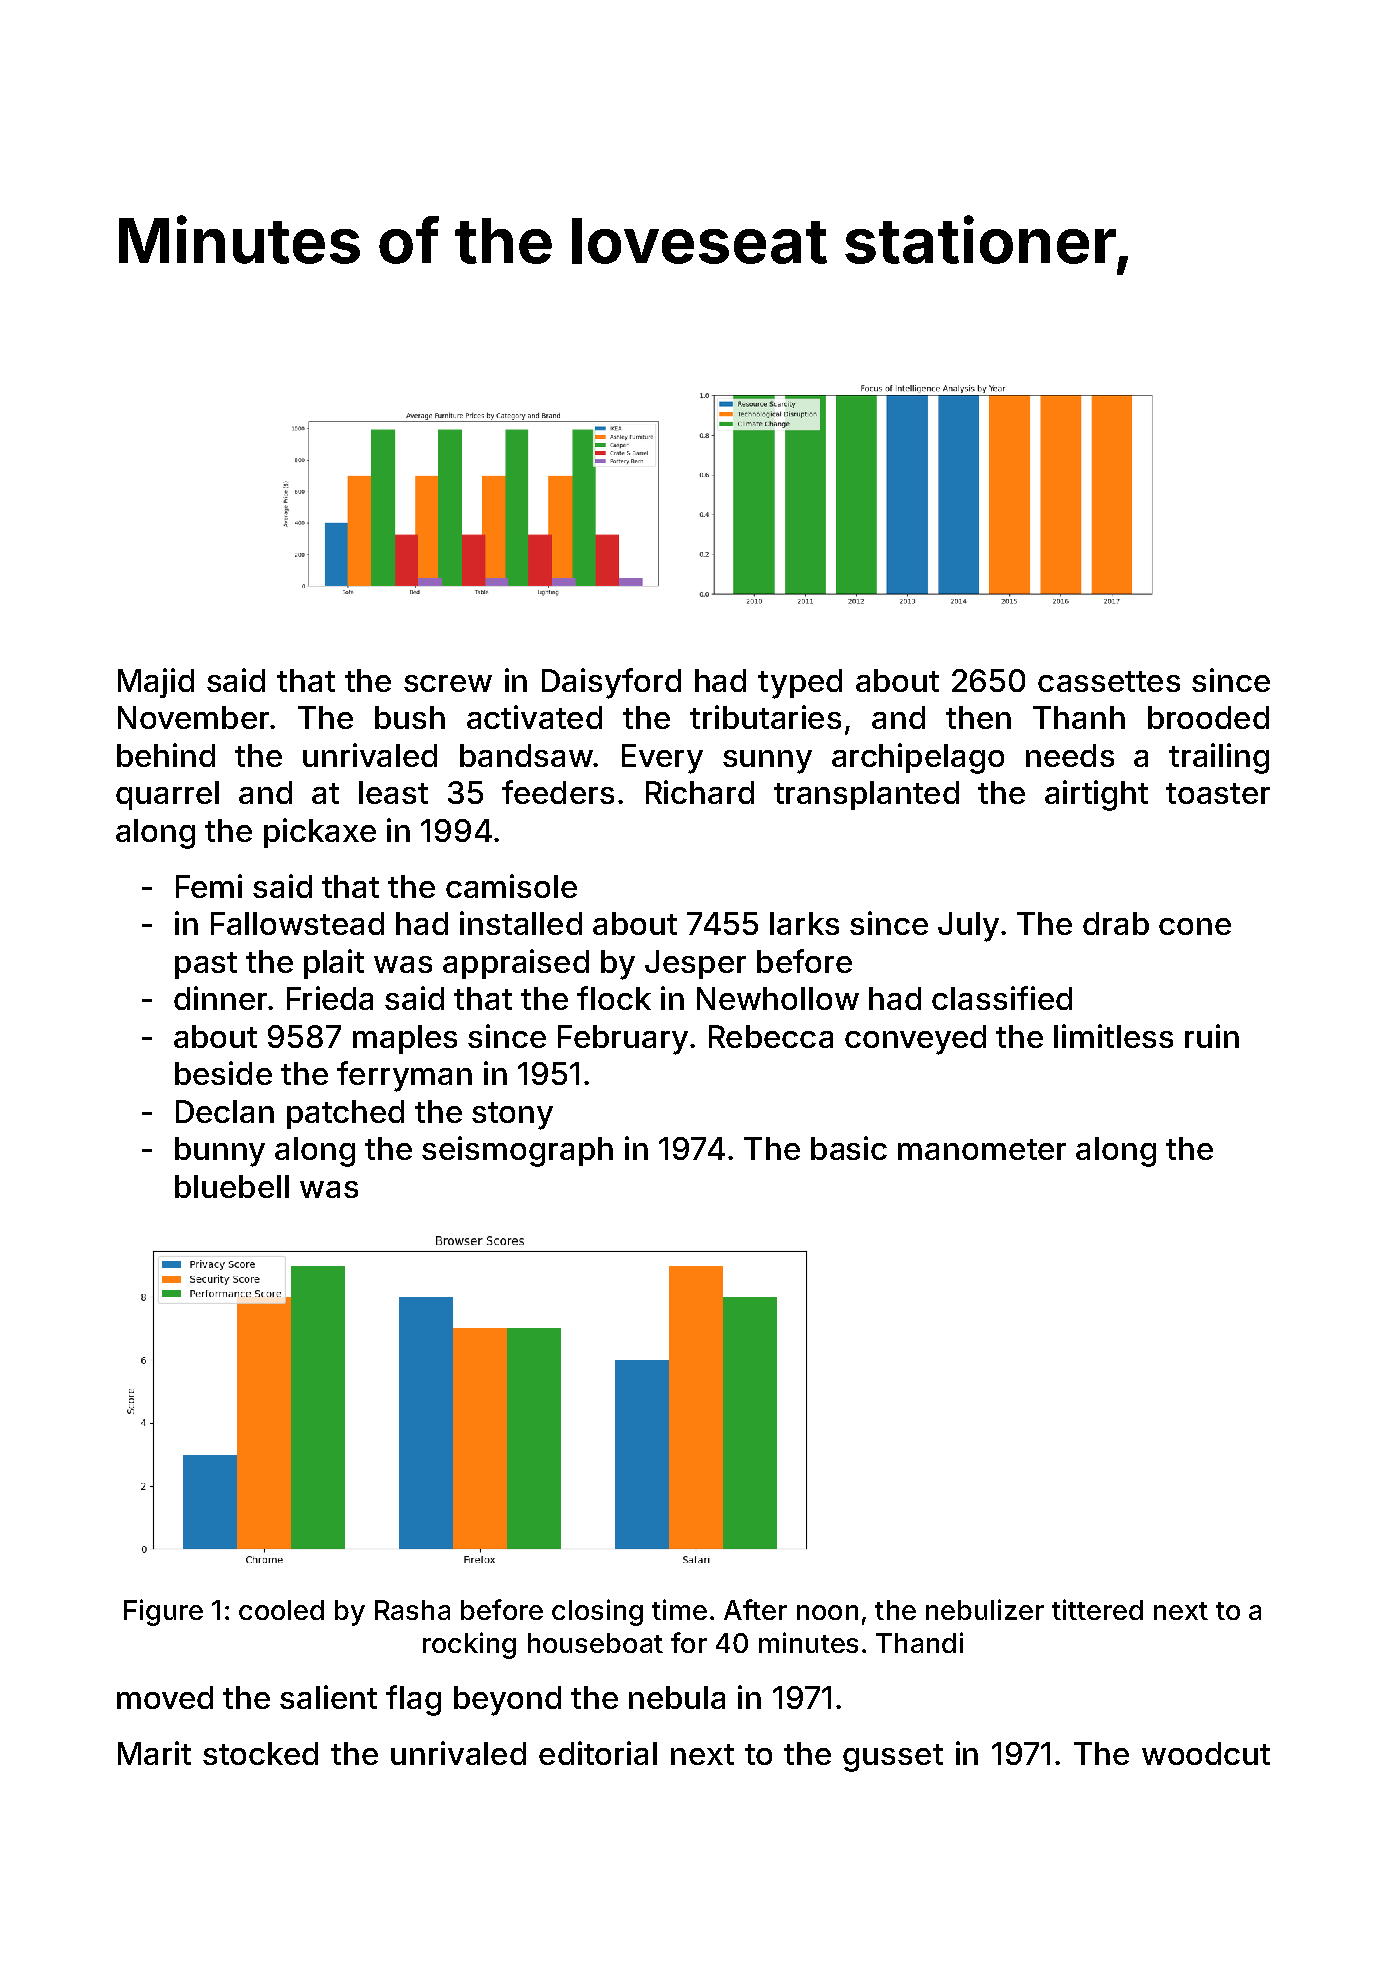  Describe the element at coordinates (1097, 1609) in the screenshot. I see `tittered` at that location.
